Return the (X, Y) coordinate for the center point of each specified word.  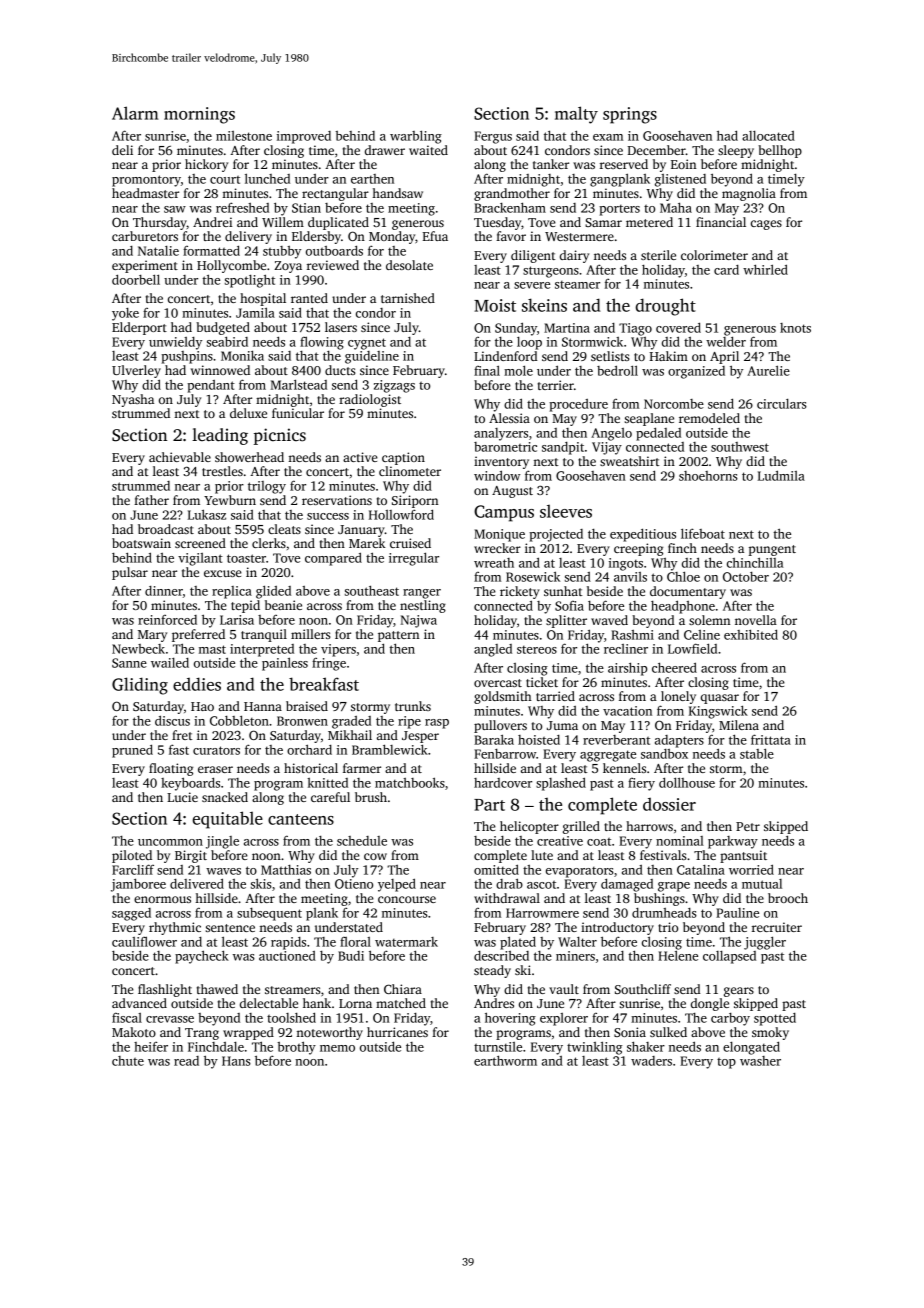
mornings (199, 115)
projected (556, 535)
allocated (768, 136)
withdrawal (507, 898)
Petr (748, 826)
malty (576, 115)
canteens (301, 819)
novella (756, 620)
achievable (180, 457)
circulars (782, 404)
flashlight (165, 990)
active (360, 457)
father (151, 500)
